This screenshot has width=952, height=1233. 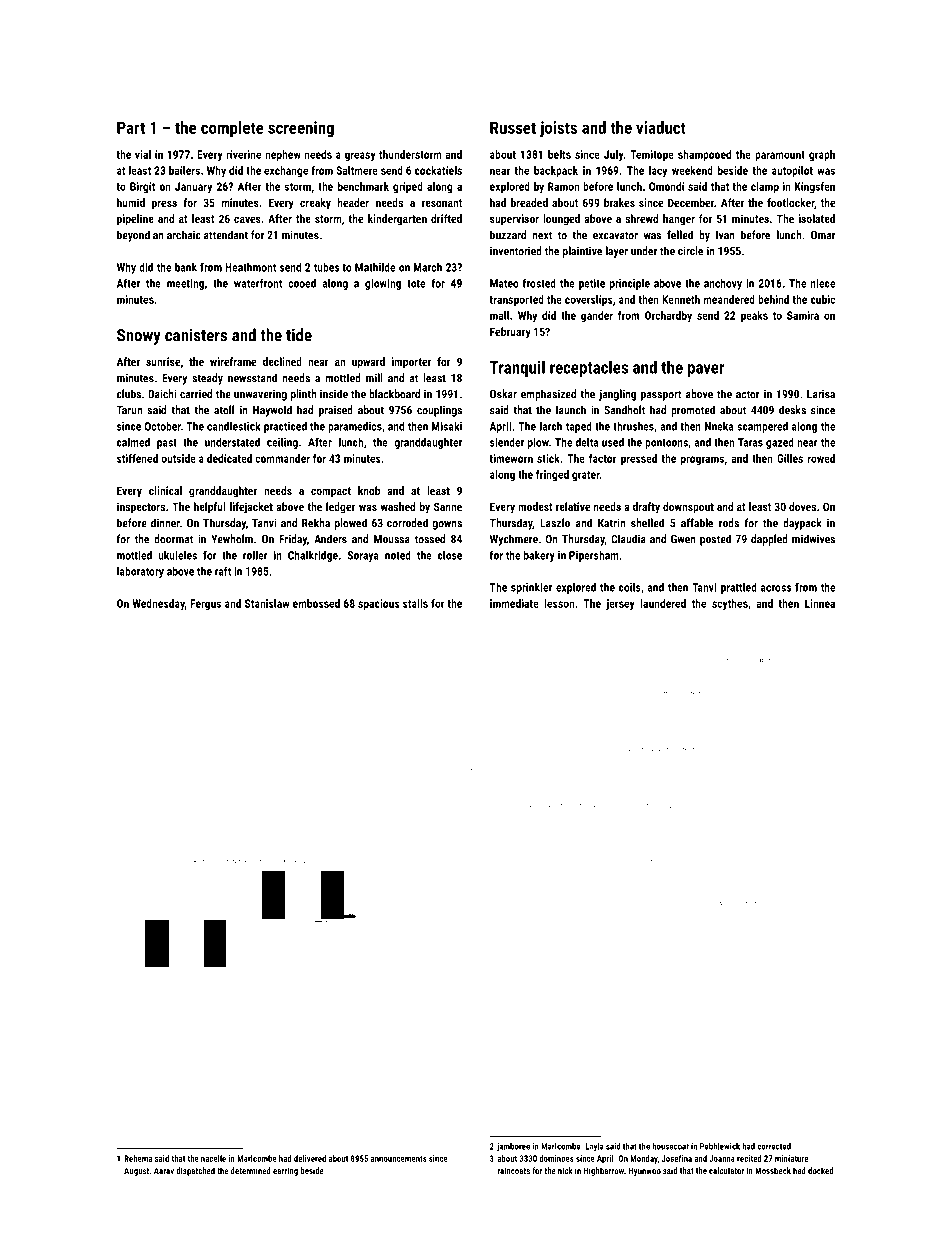 What do you see at coordinates (517, 300) in the screenshot?
I see `transported` at bounding box center [517, 300].
